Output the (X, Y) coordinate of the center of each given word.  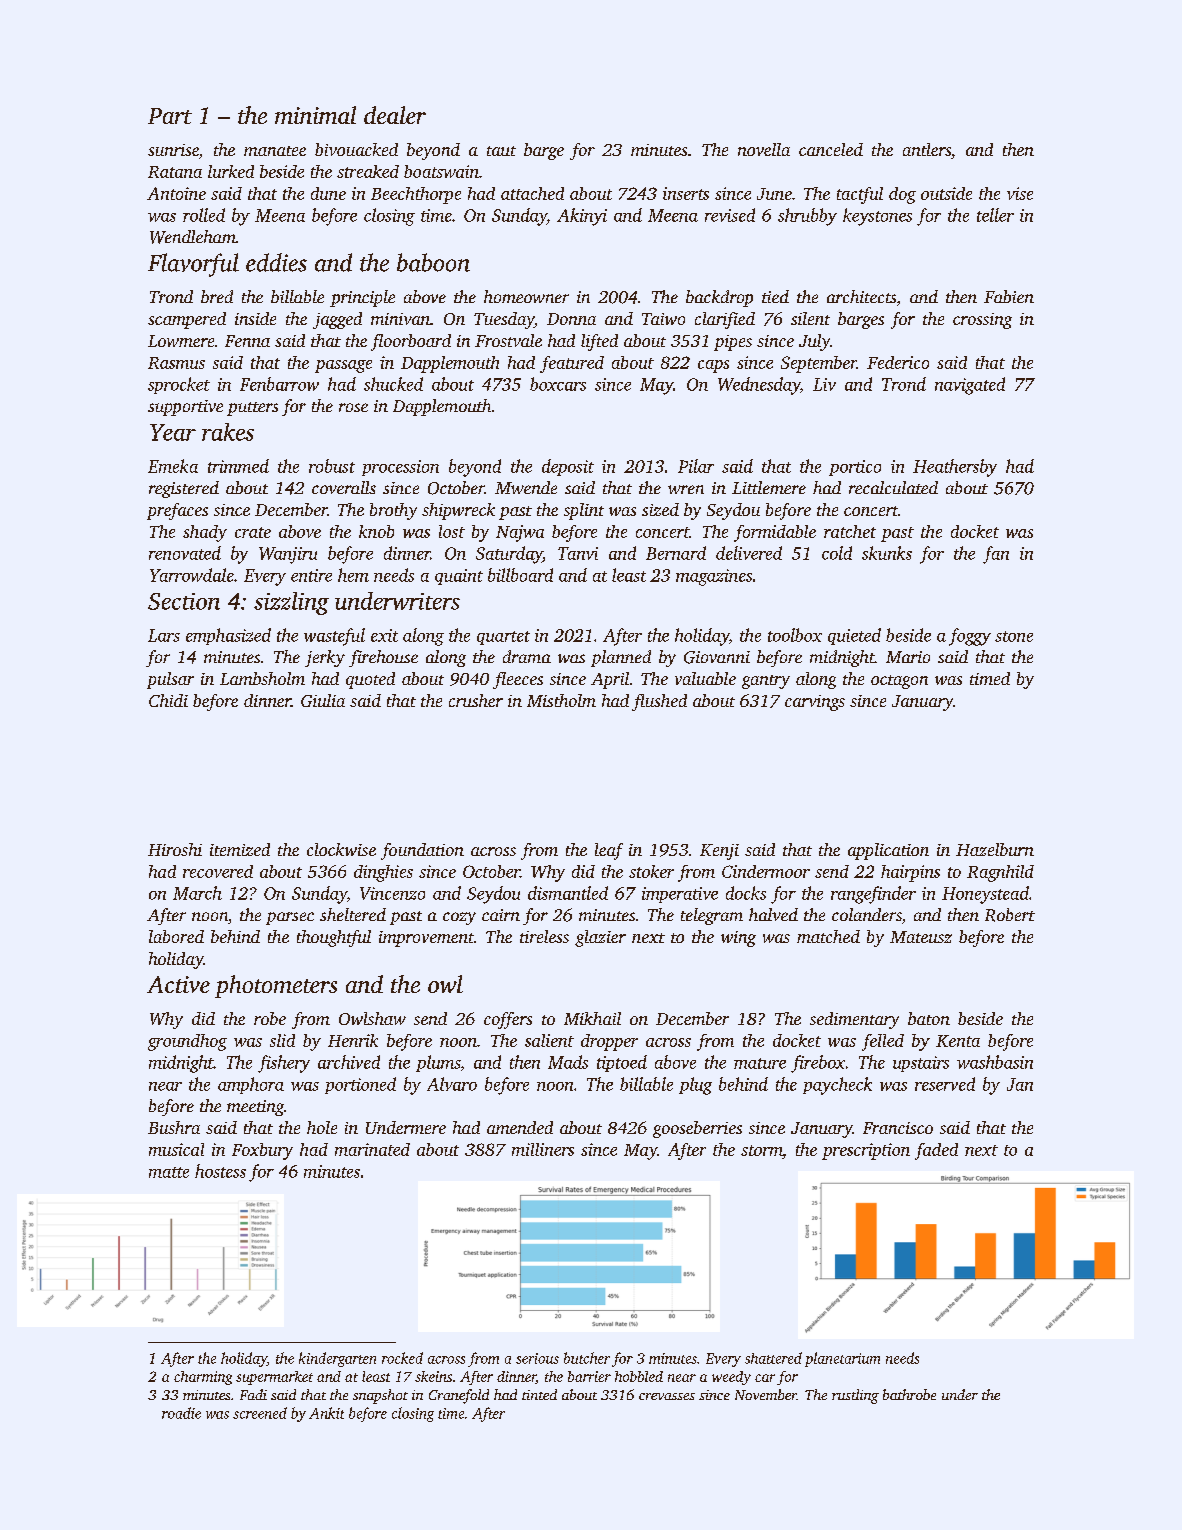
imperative (680, 895)
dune (328, 193)
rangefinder (873, 895)
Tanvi (578, 553)
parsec (290, 918)
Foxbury (262, 1151)
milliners (543, 1149)
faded (936, 1151)
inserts (686, 193)
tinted (539, 1394)
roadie (181, 1413)
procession (400, 468)
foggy (970, 637)
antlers (927, 149)
